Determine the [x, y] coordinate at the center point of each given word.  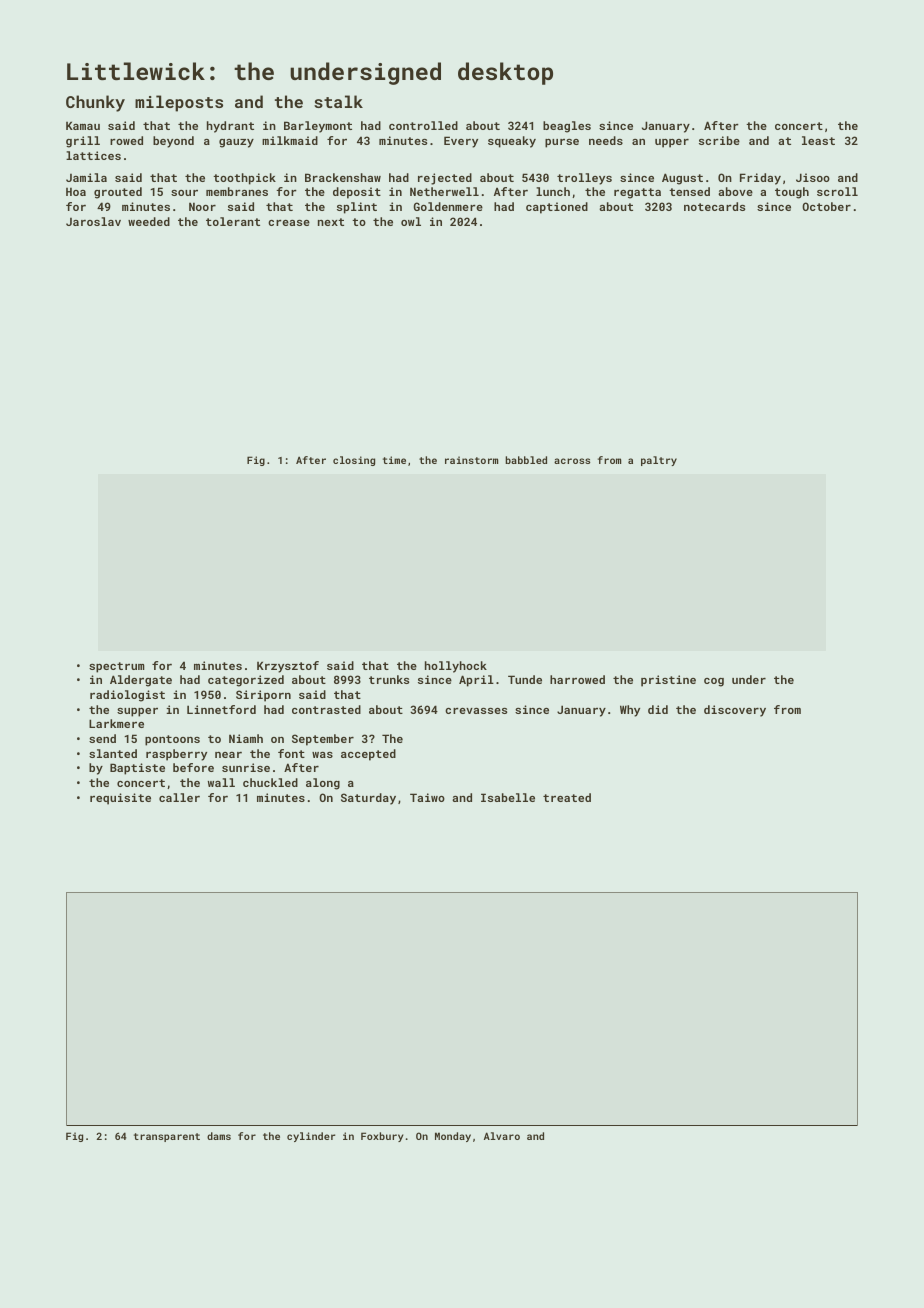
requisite [120, 799]
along [323, 784]
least [818, 140]
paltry [659, 461]
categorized [246, 681]
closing [354, 461]
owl [411, 221]
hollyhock [456, 667]
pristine [668, 681]
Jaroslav [93, 221]
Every [461, 142]
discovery [735, 711]
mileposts [179, 103]
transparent [167, 1137]
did [658, 709]
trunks [389, 679]
